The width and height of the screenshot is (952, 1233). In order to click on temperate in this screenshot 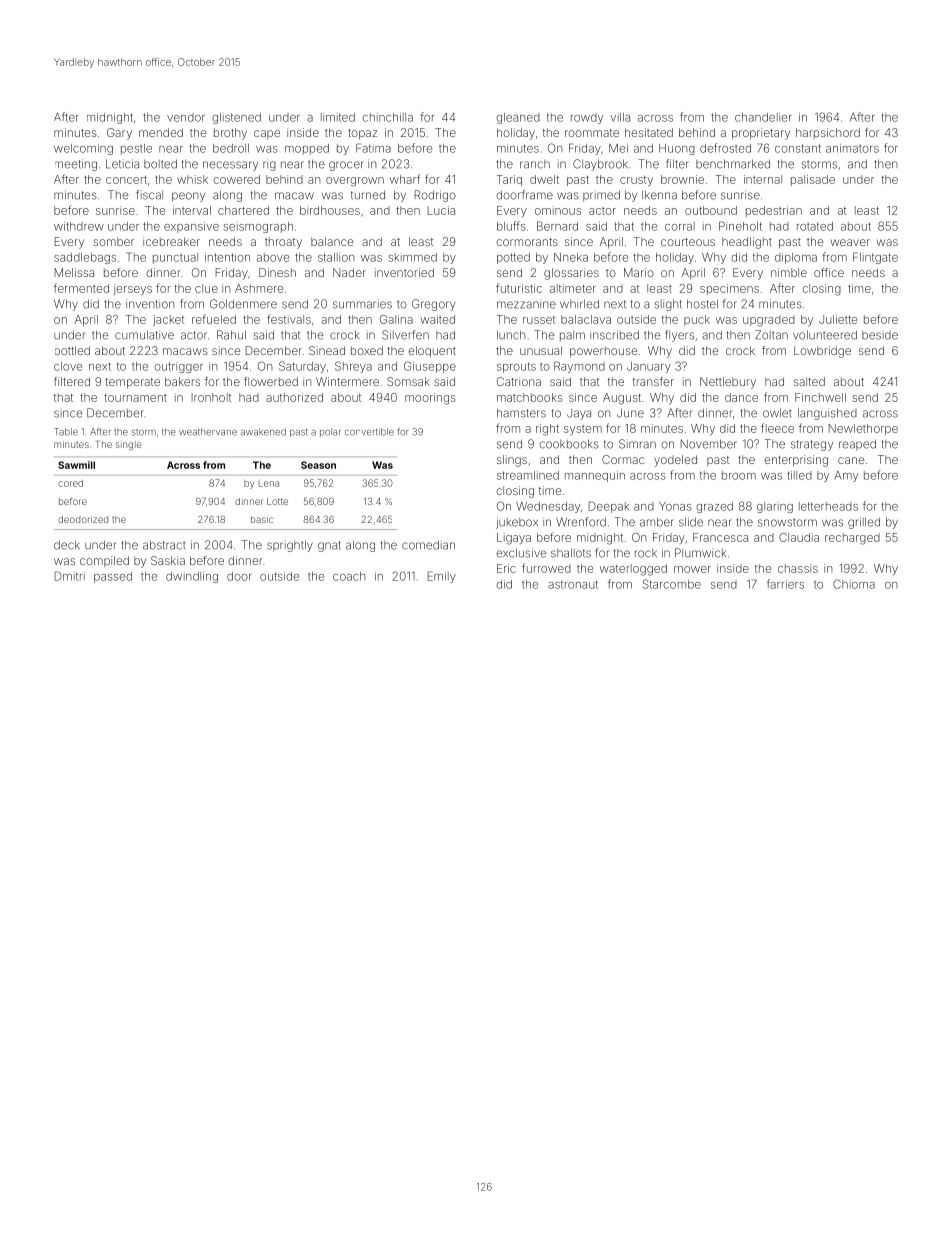, I will do `click(132, 383)`.
